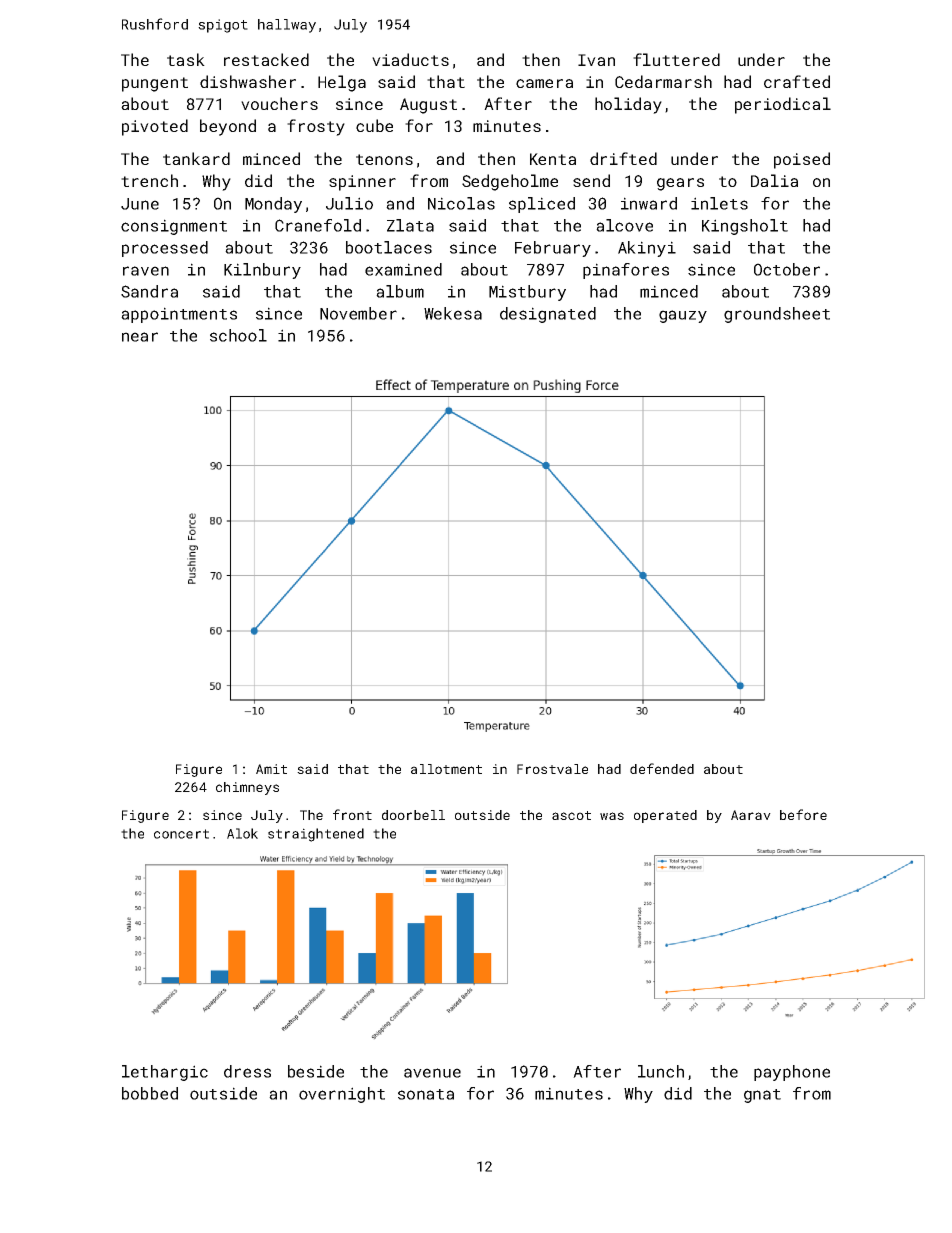 This screenshot has width=952, height=1233. I want to click on operated, so click(665, 816).
